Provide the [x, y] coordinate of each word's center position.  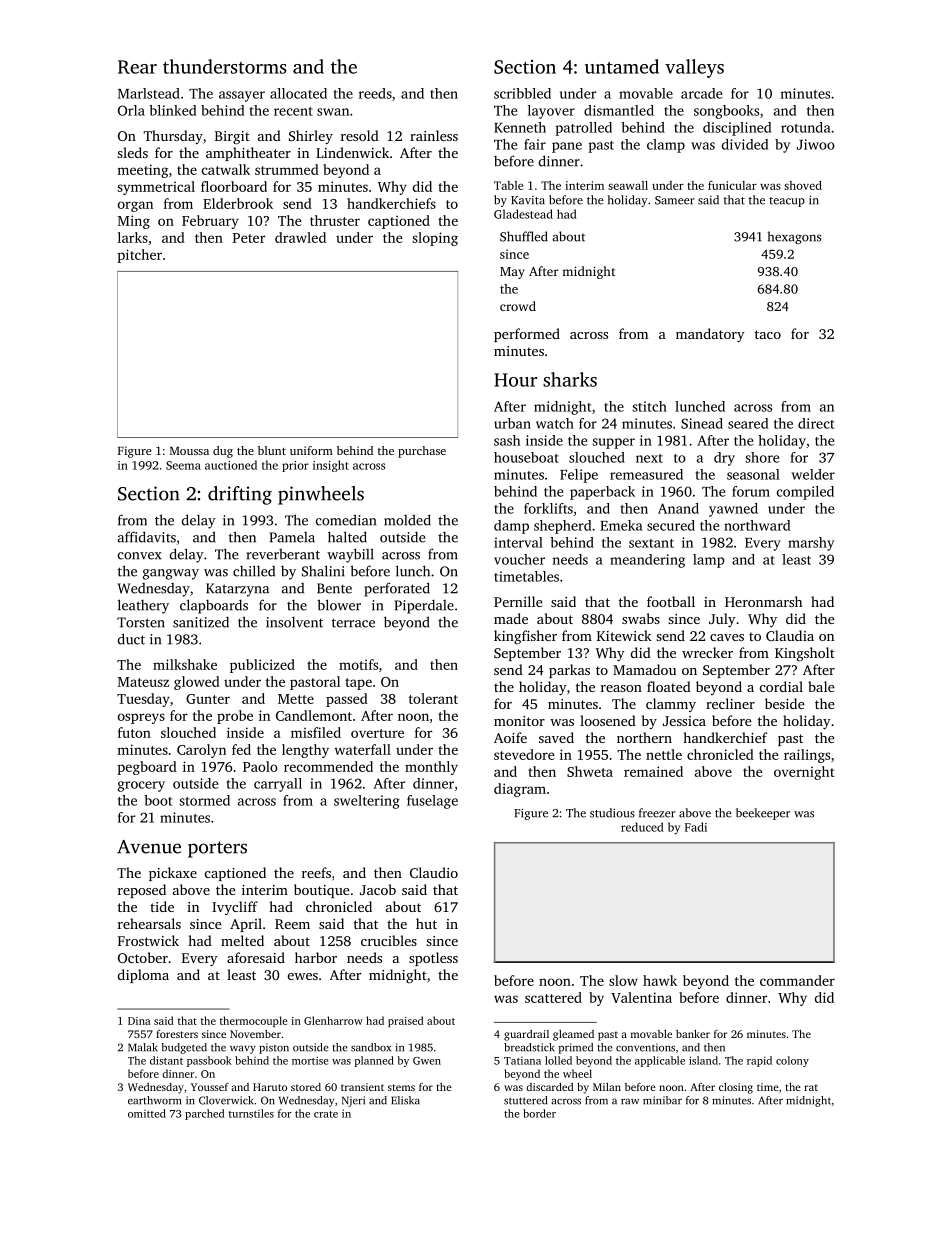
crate [326, 1114]
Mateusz [143, 682]
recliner [730, 703]
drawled [300, 237]
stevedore [524, 754]
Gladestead [523, 214]
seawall [628, 185]
